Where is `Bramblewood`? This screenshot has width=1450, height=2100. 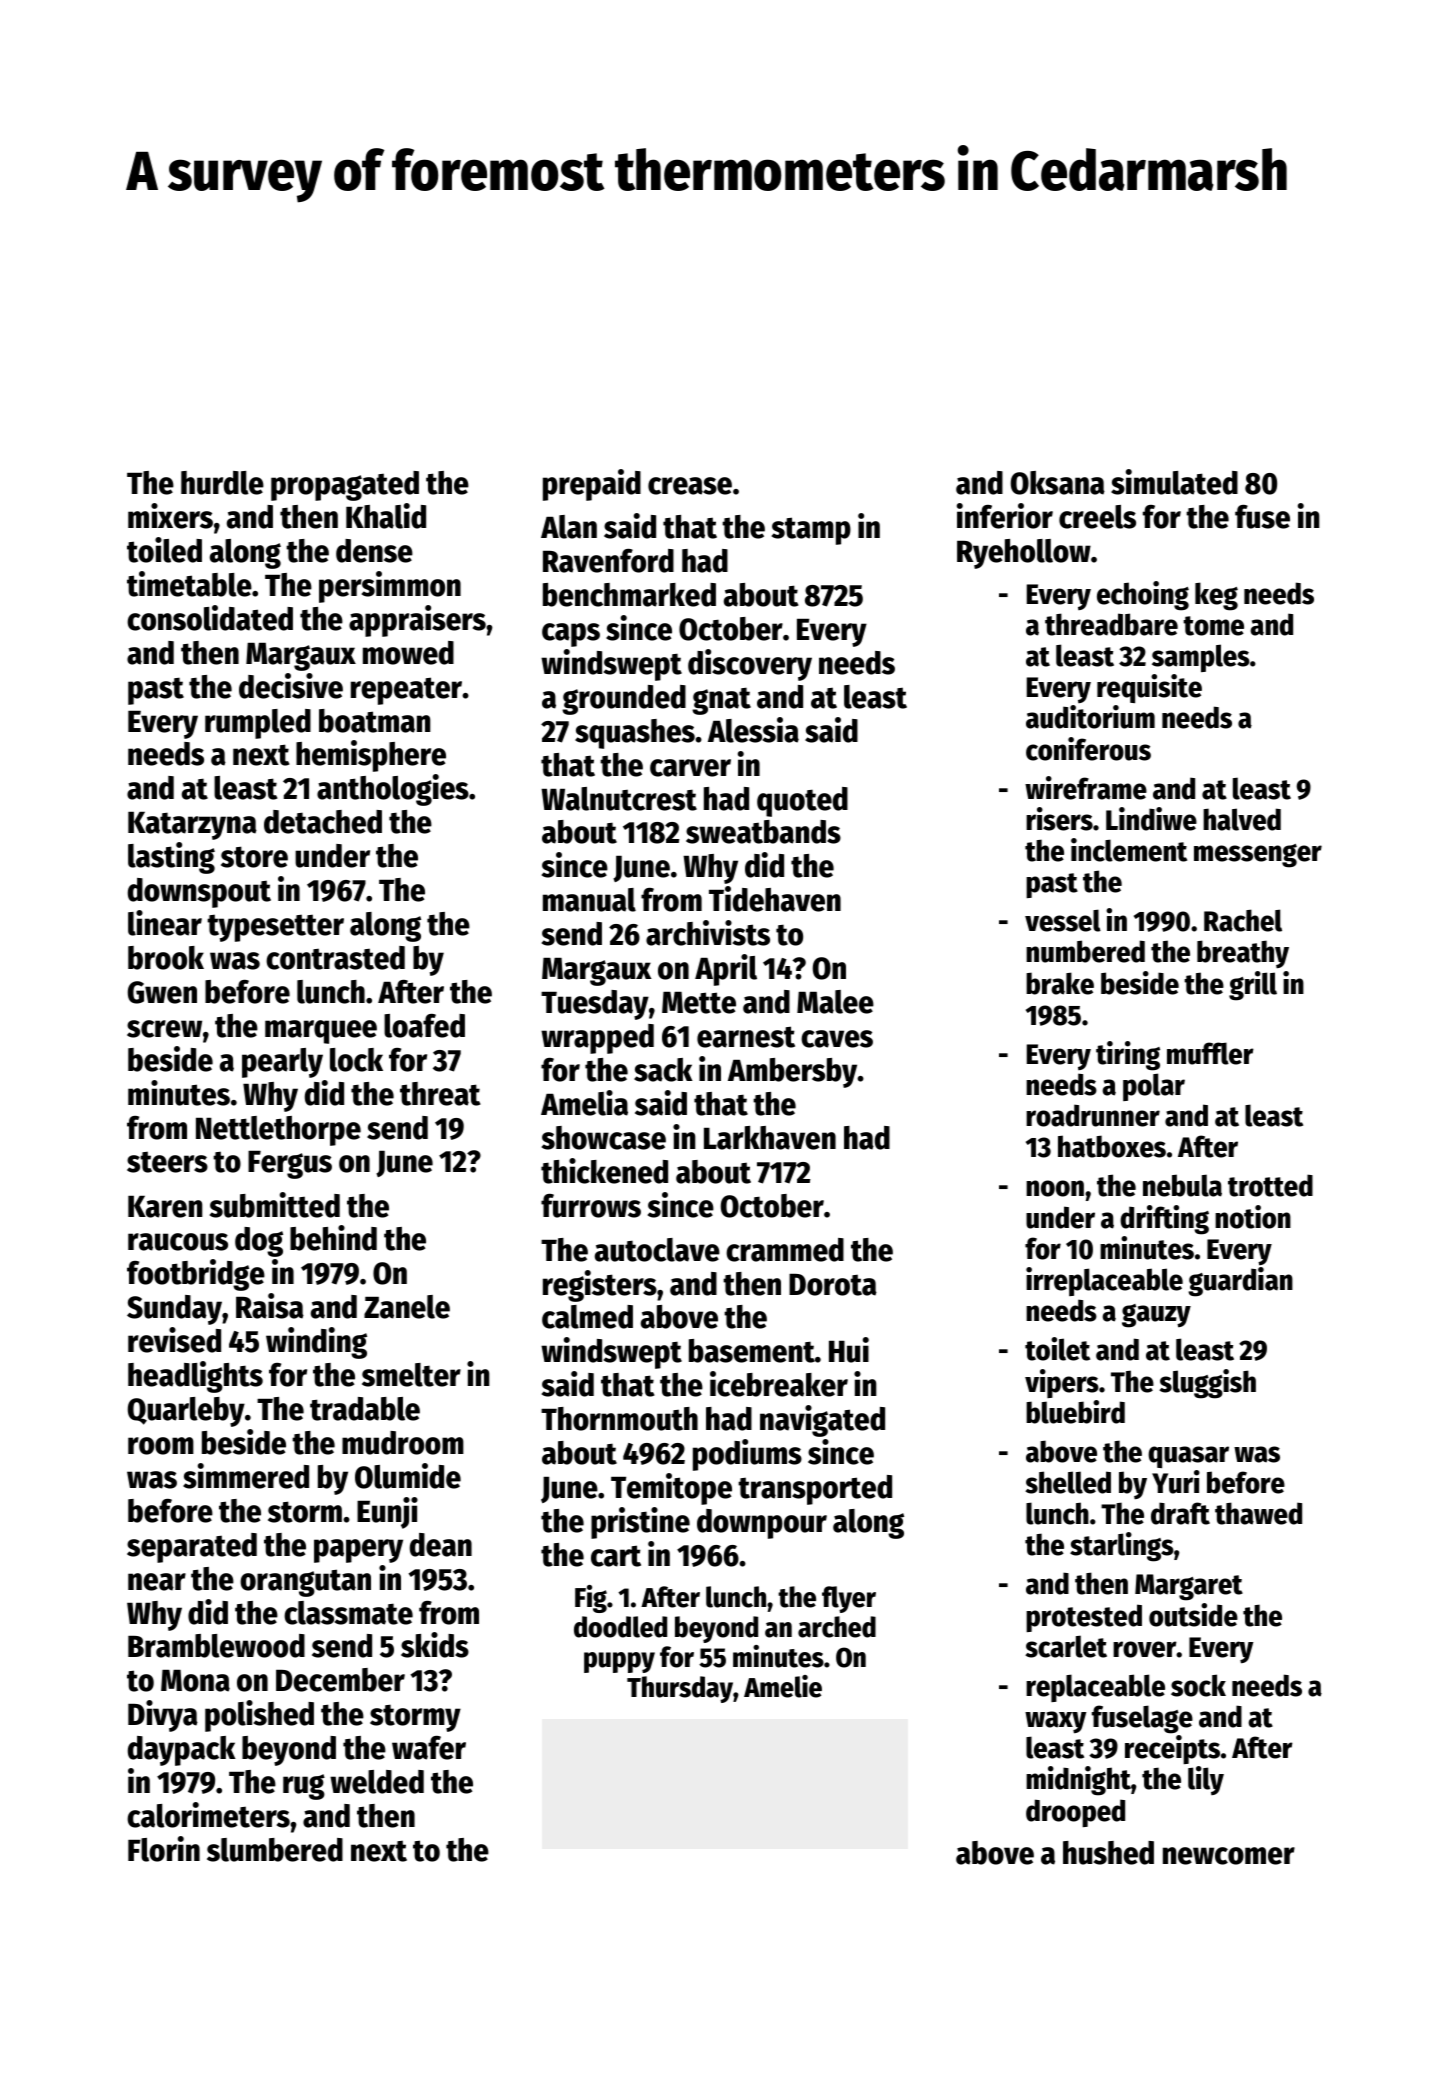
Bramblewood is located at coordinates (216, 1646).
